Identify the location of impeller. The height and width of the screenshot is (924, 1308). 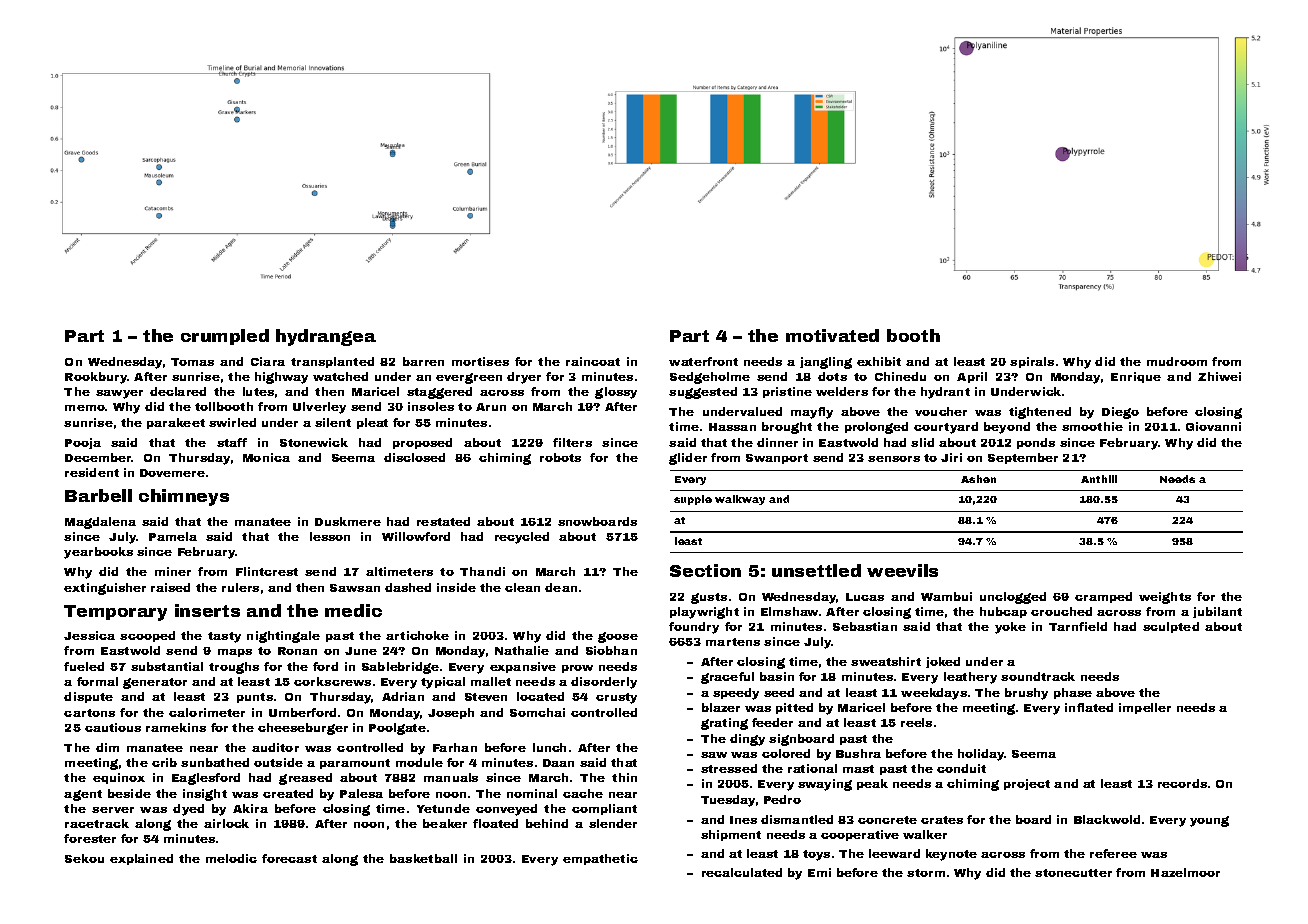
(1145, 708).
